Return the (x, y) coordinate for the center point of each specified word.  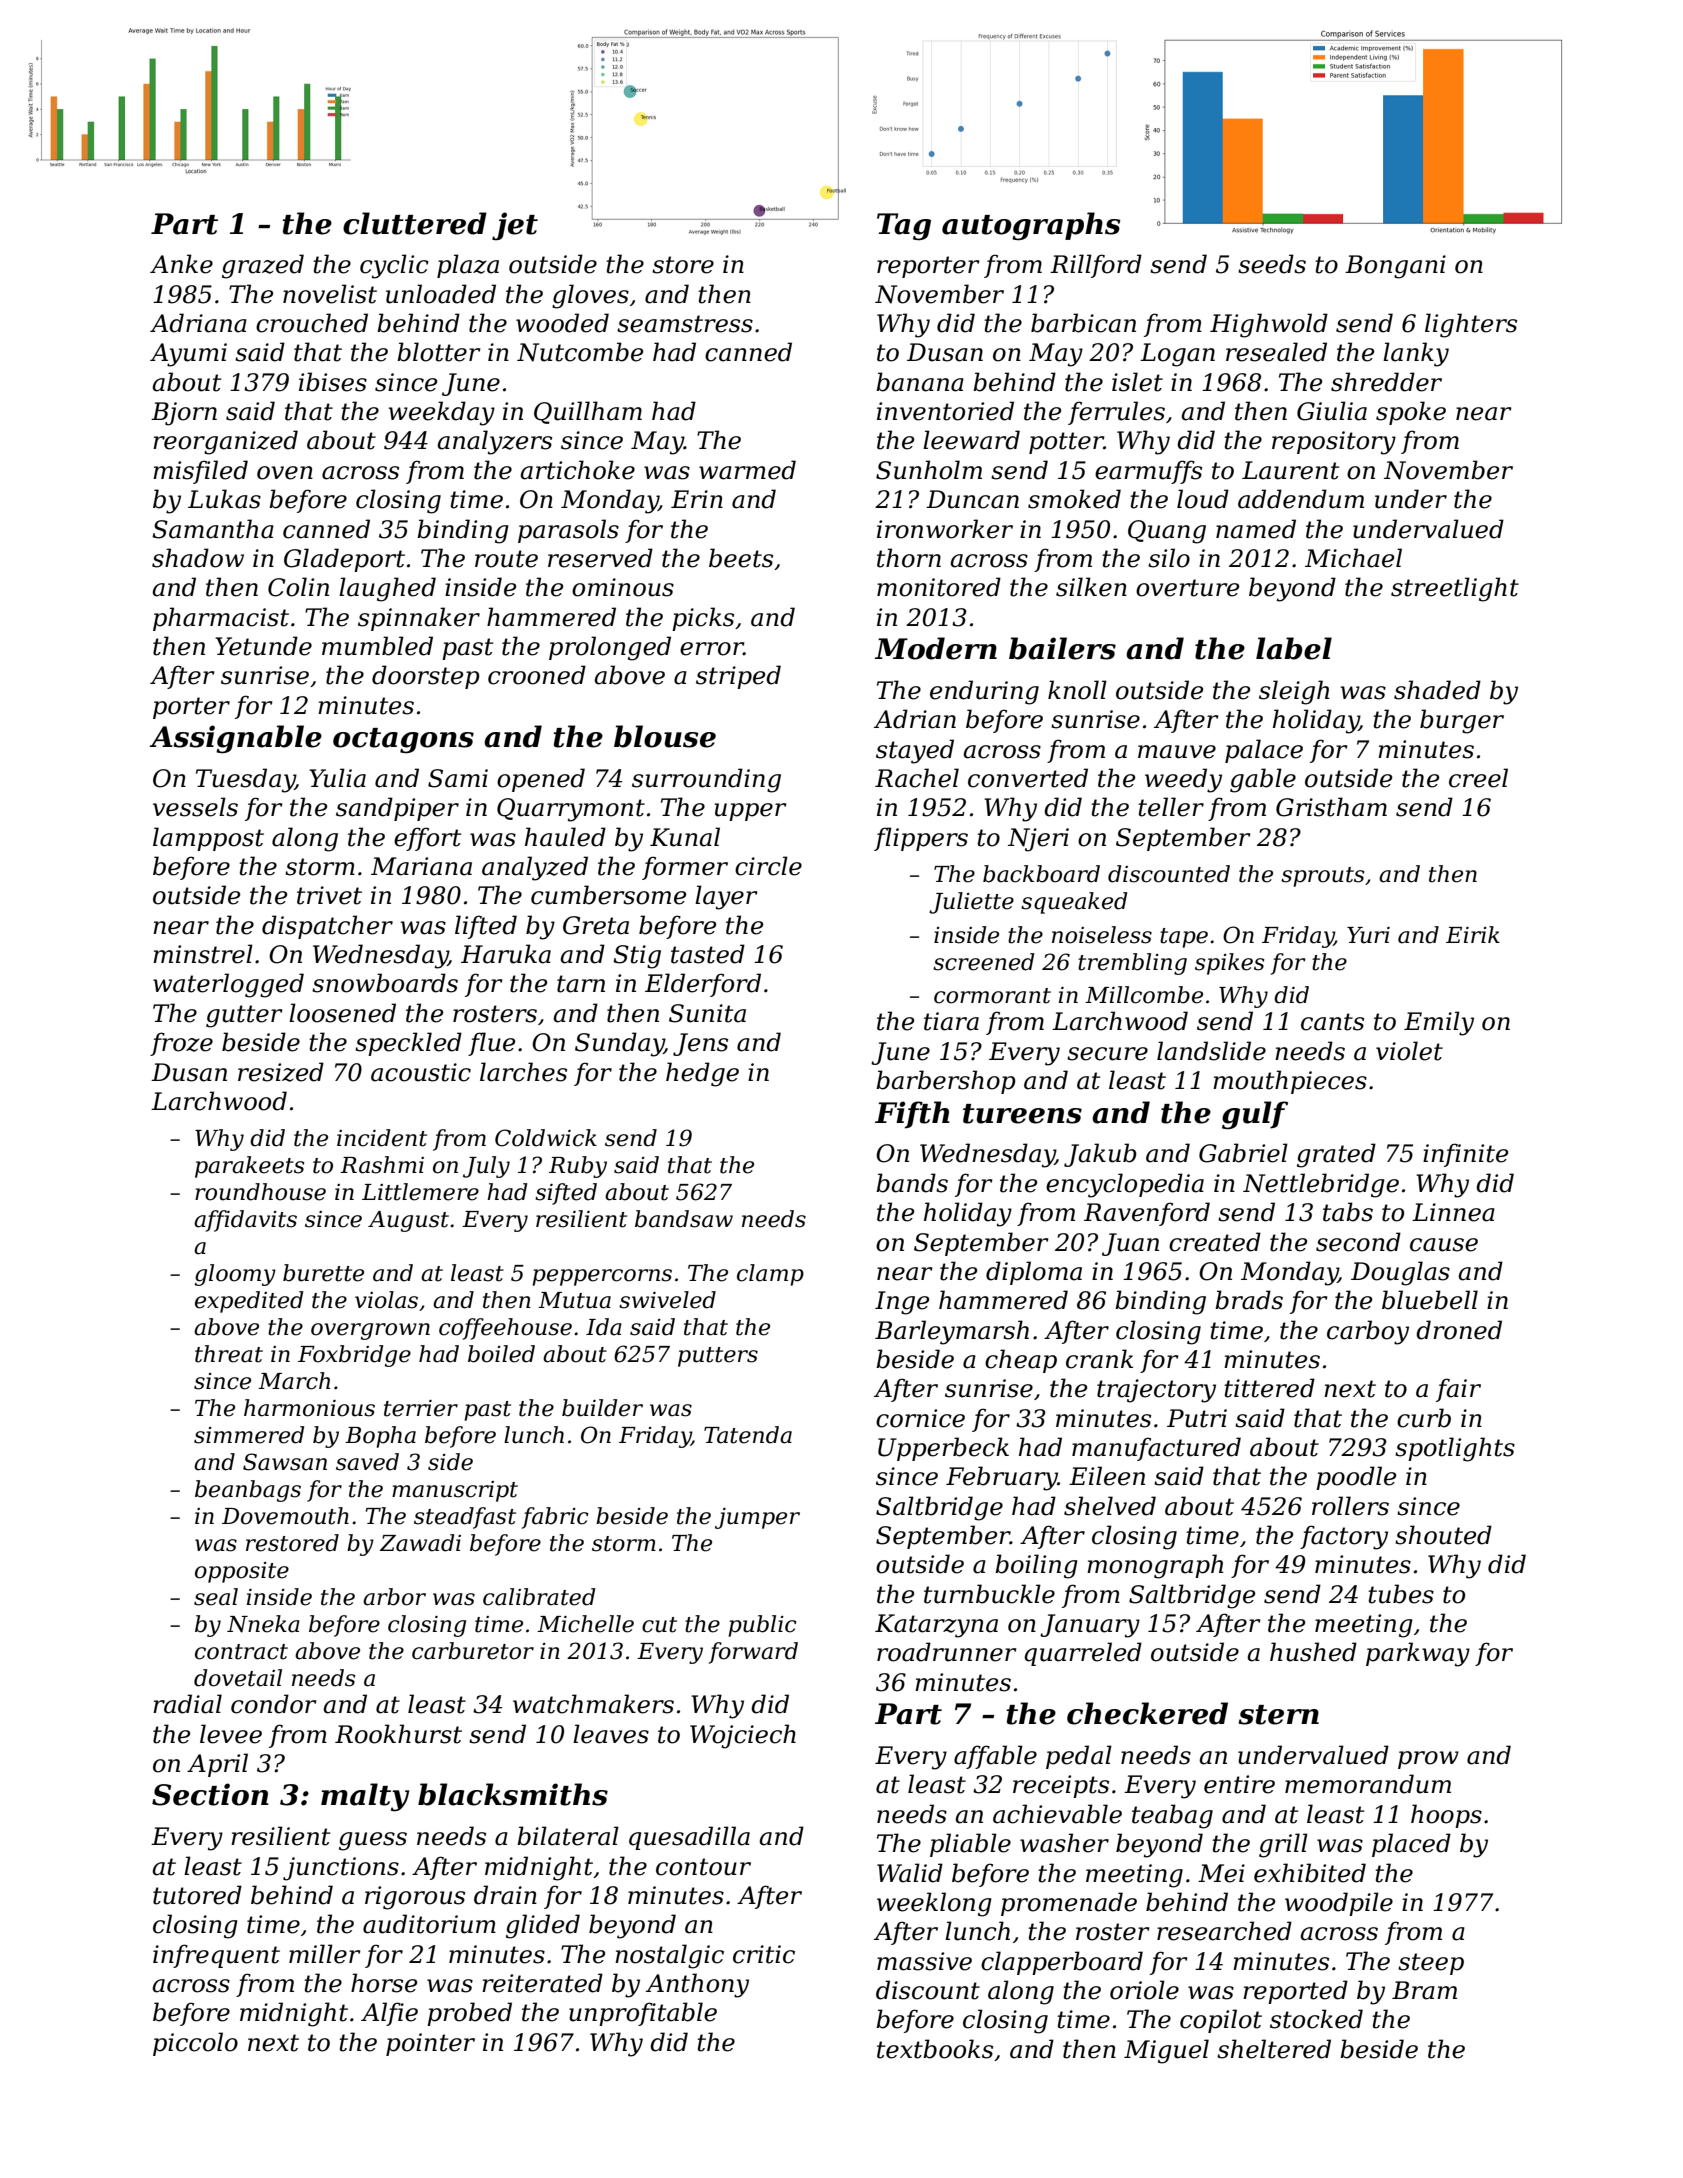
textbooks (935, 2049)
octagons (403, 741)
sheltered (1274, 2049)
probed (469, 2014)
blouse (665, 736)
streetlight (1455, 589)
